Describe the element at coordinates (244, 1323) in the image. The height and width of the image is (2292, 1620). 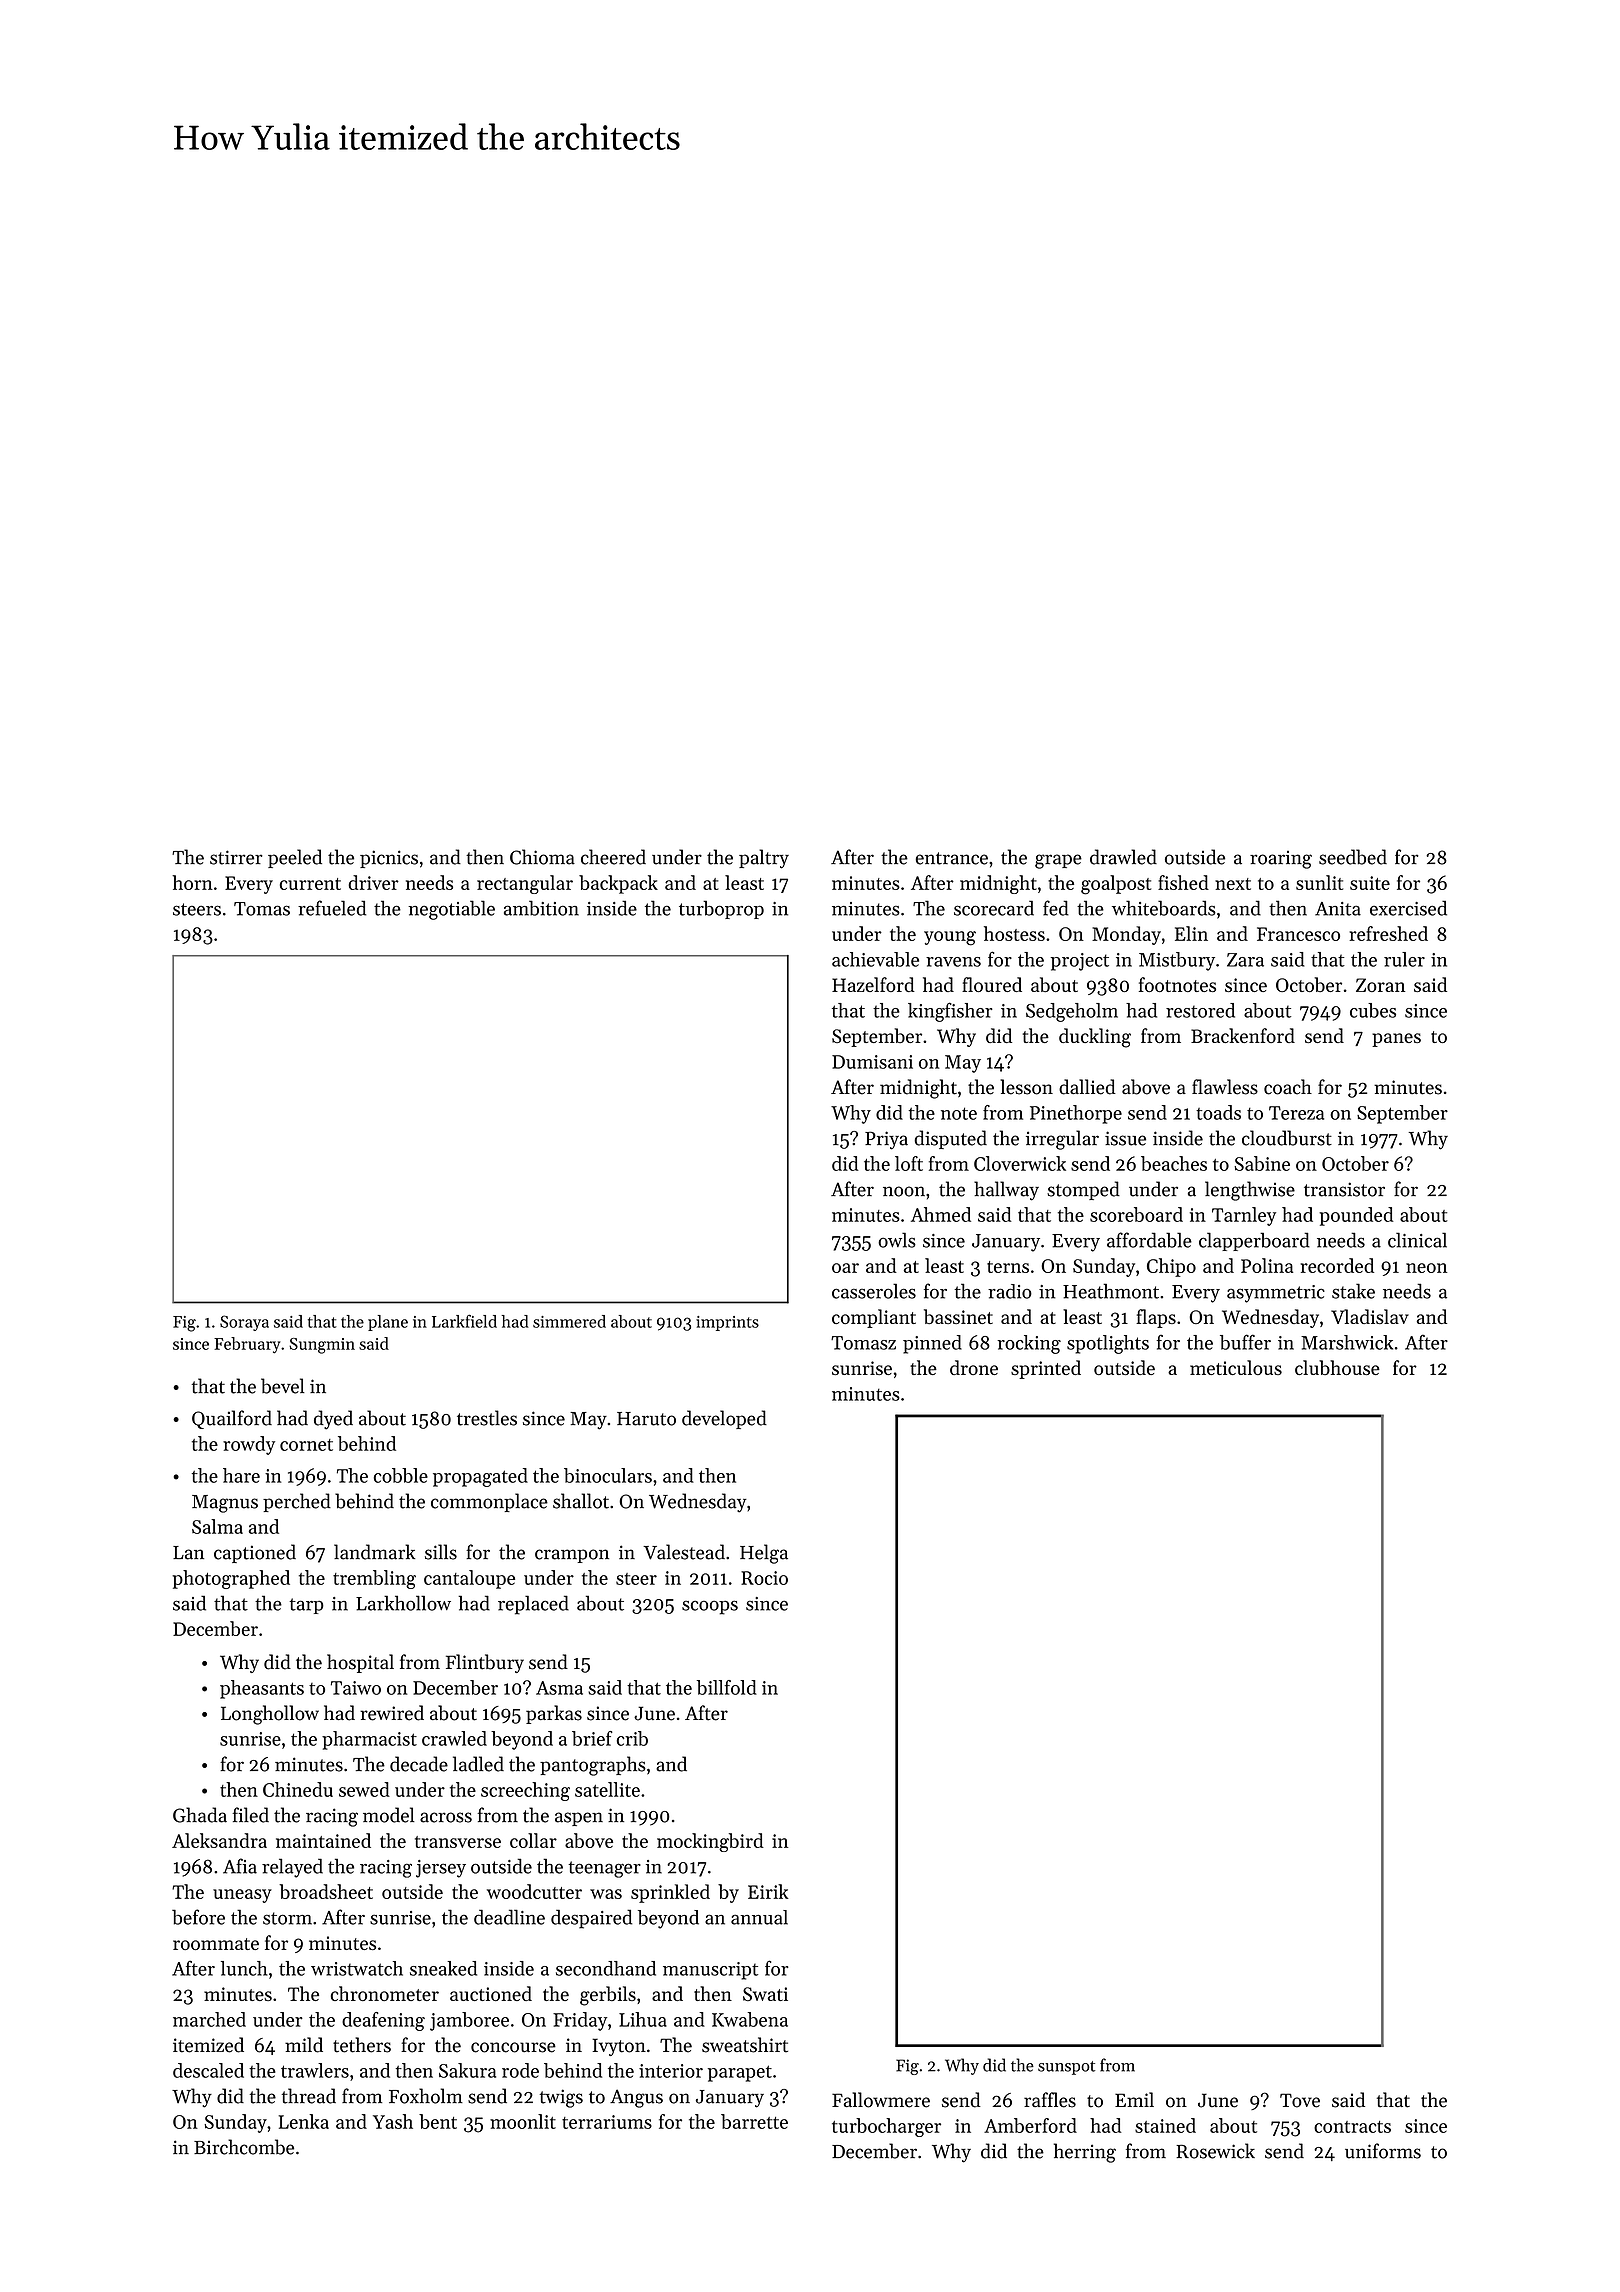
I see `Soraya` at that location.
